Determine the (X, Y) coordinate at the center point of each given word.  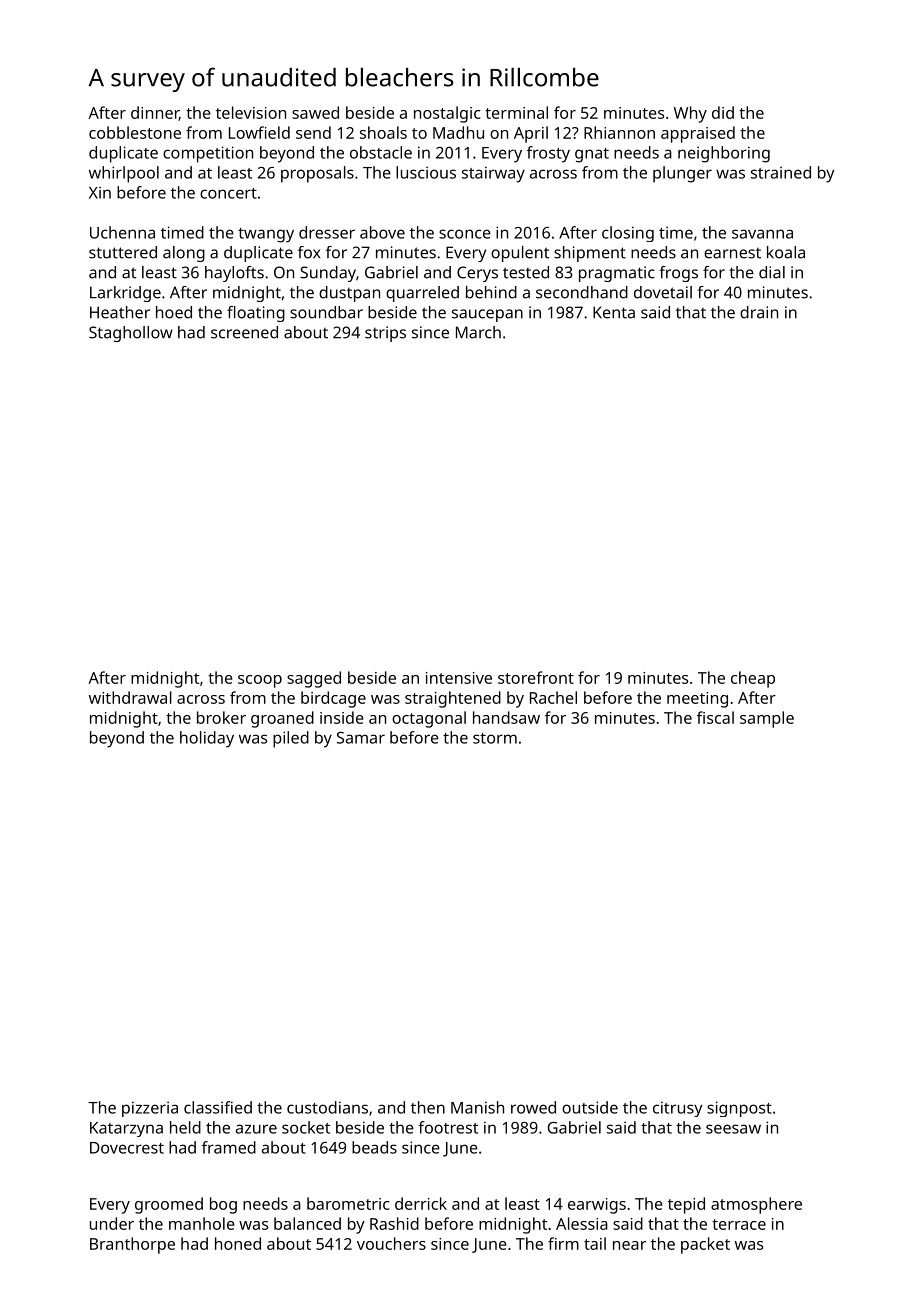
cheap (753, 679)
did (723, 112)
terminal (516, 112)
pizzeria (150, 1109)
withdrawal (130, 697)
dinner (155, 113)
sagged (314, 679)
